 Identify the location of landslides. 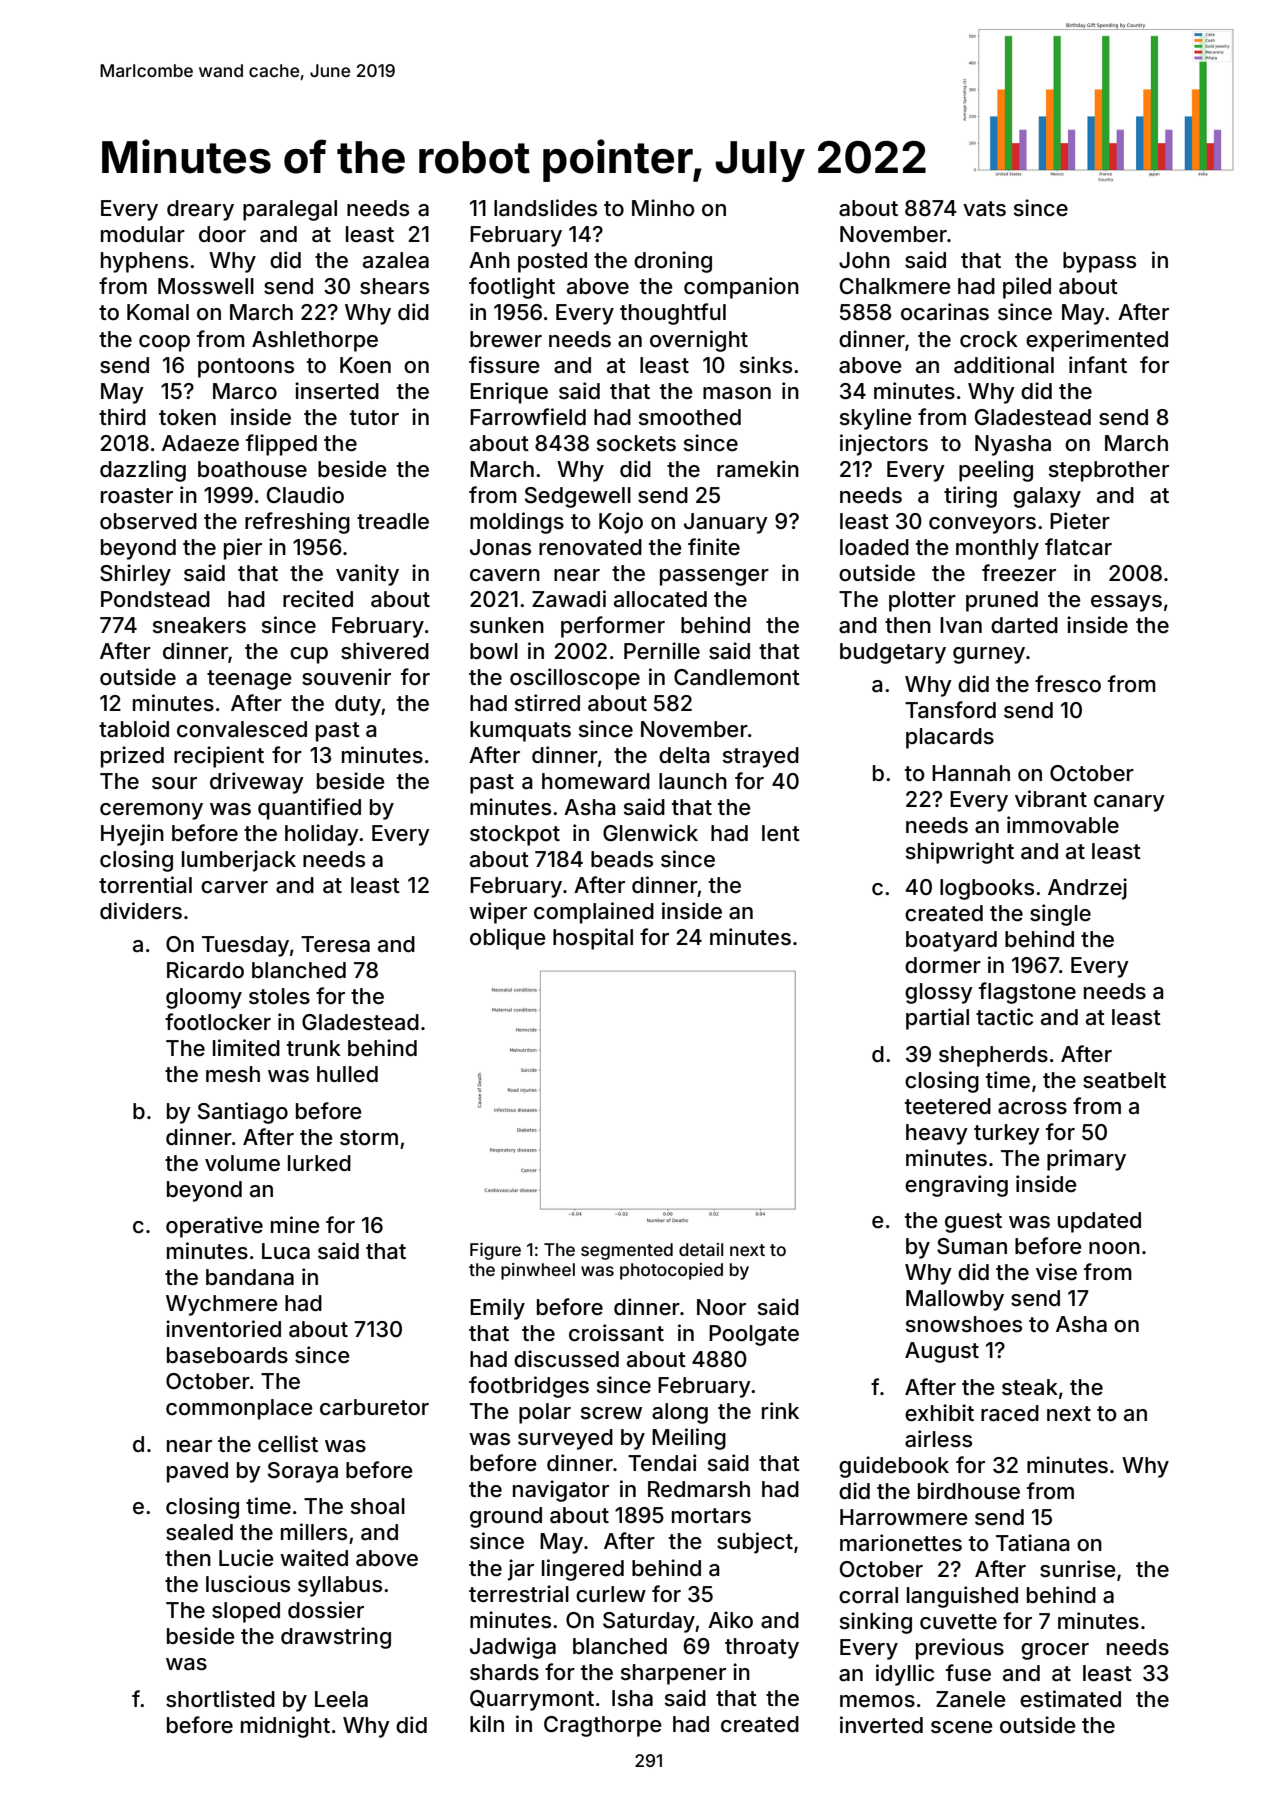
(545, 208).
